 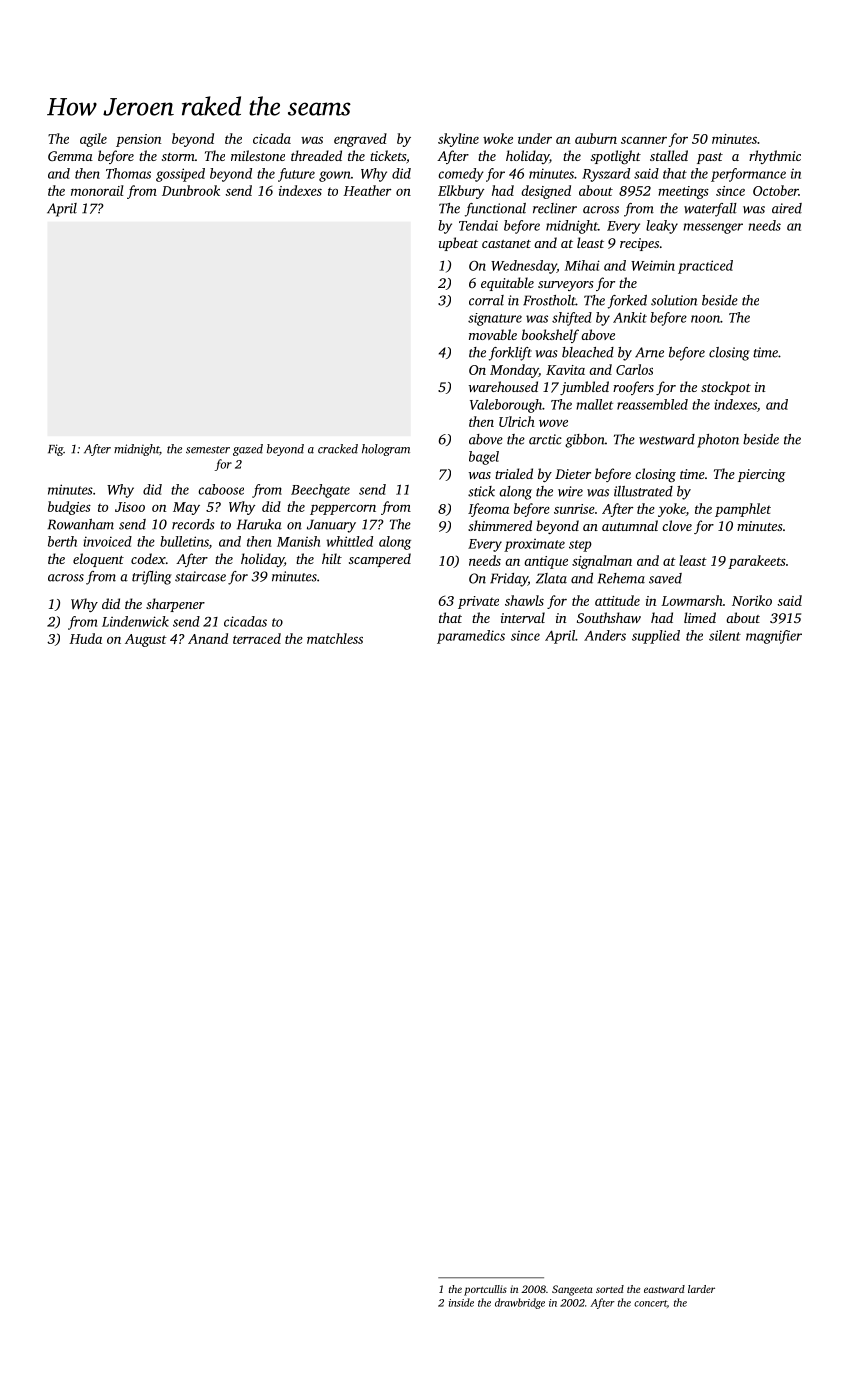 What do you see at coordinates (97, 190) in the screenshot?
I see `monorail` at bounding box center [97, 190].
